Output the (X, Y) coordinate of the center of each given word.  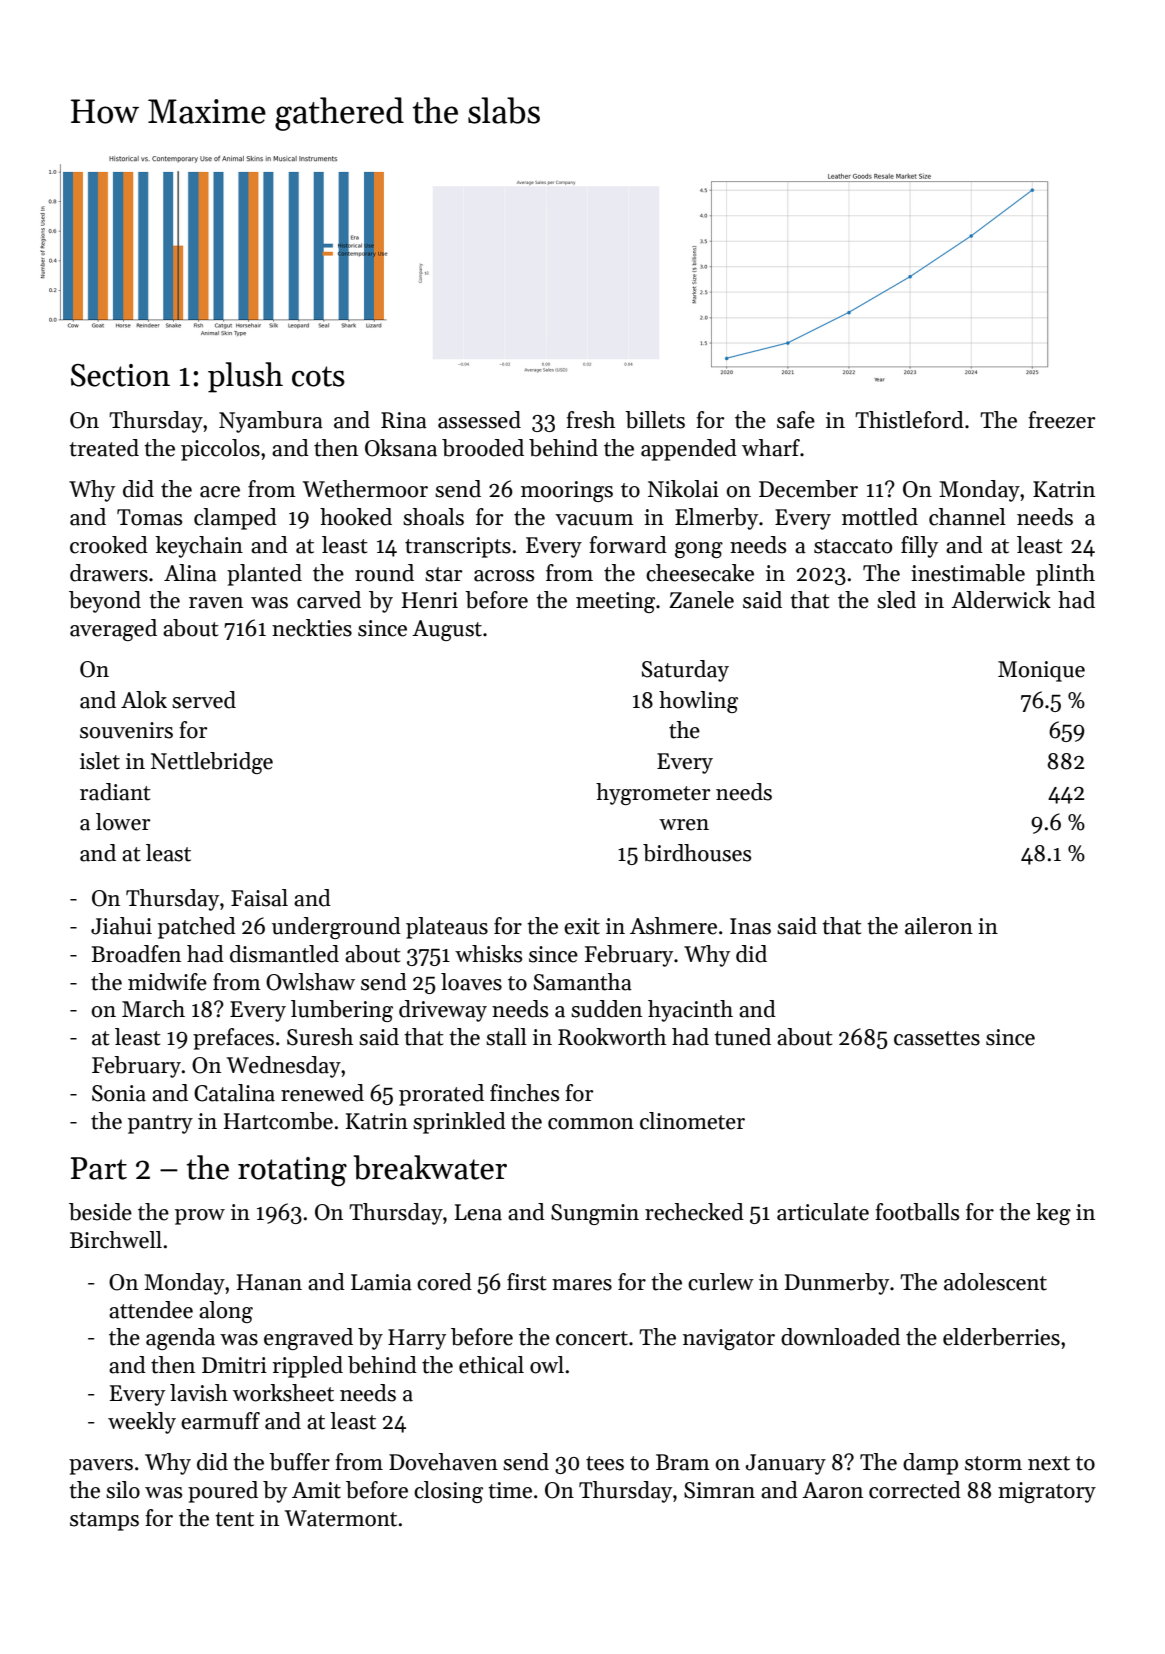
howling (698, 702)
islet (100, 761)
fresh (590, 420)
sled (896, 600)
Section (120, 375)
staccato (853, 546)
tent (234, 1519)
